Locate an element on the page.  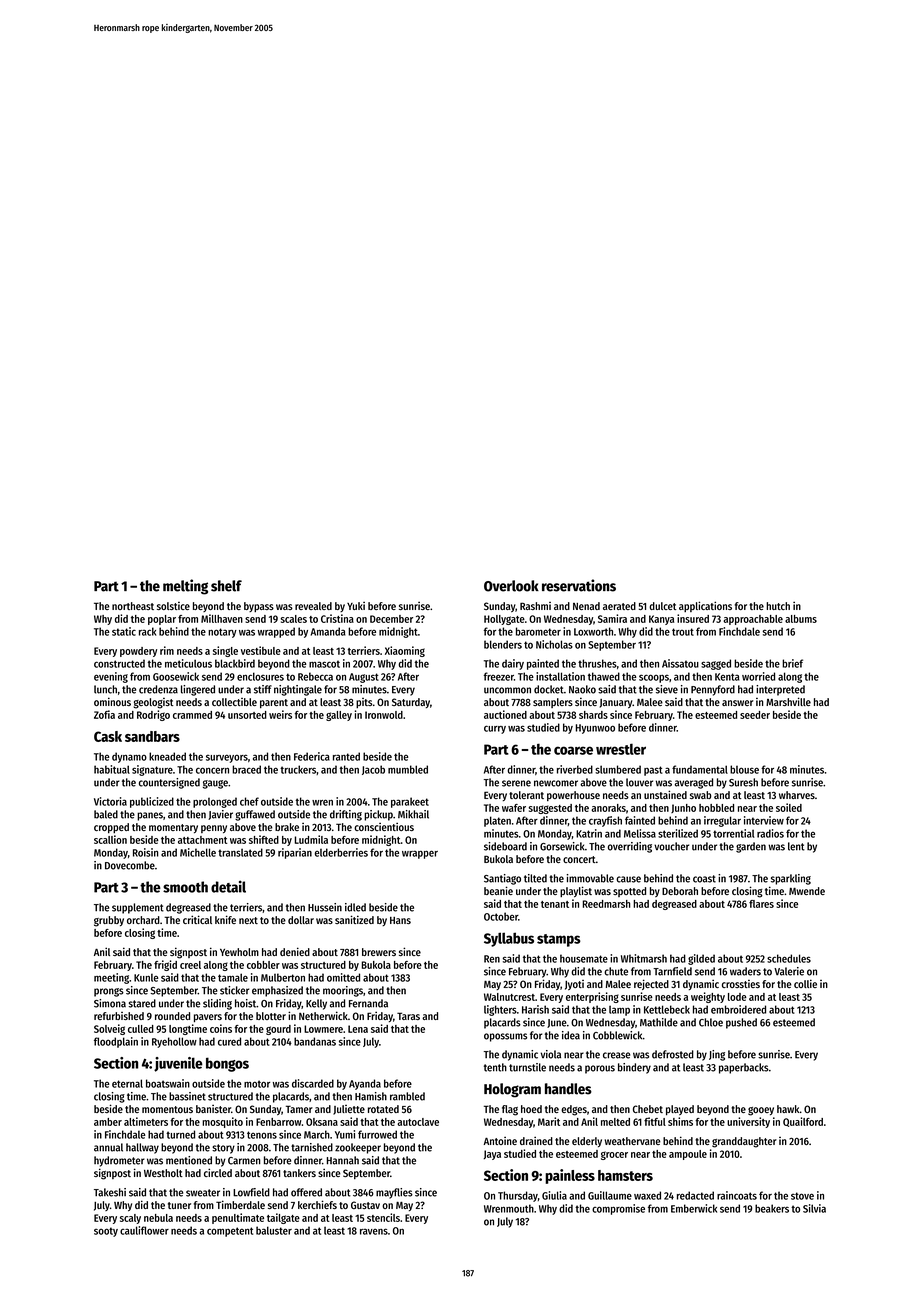
Mwende is located at coordinates (807, 891).
